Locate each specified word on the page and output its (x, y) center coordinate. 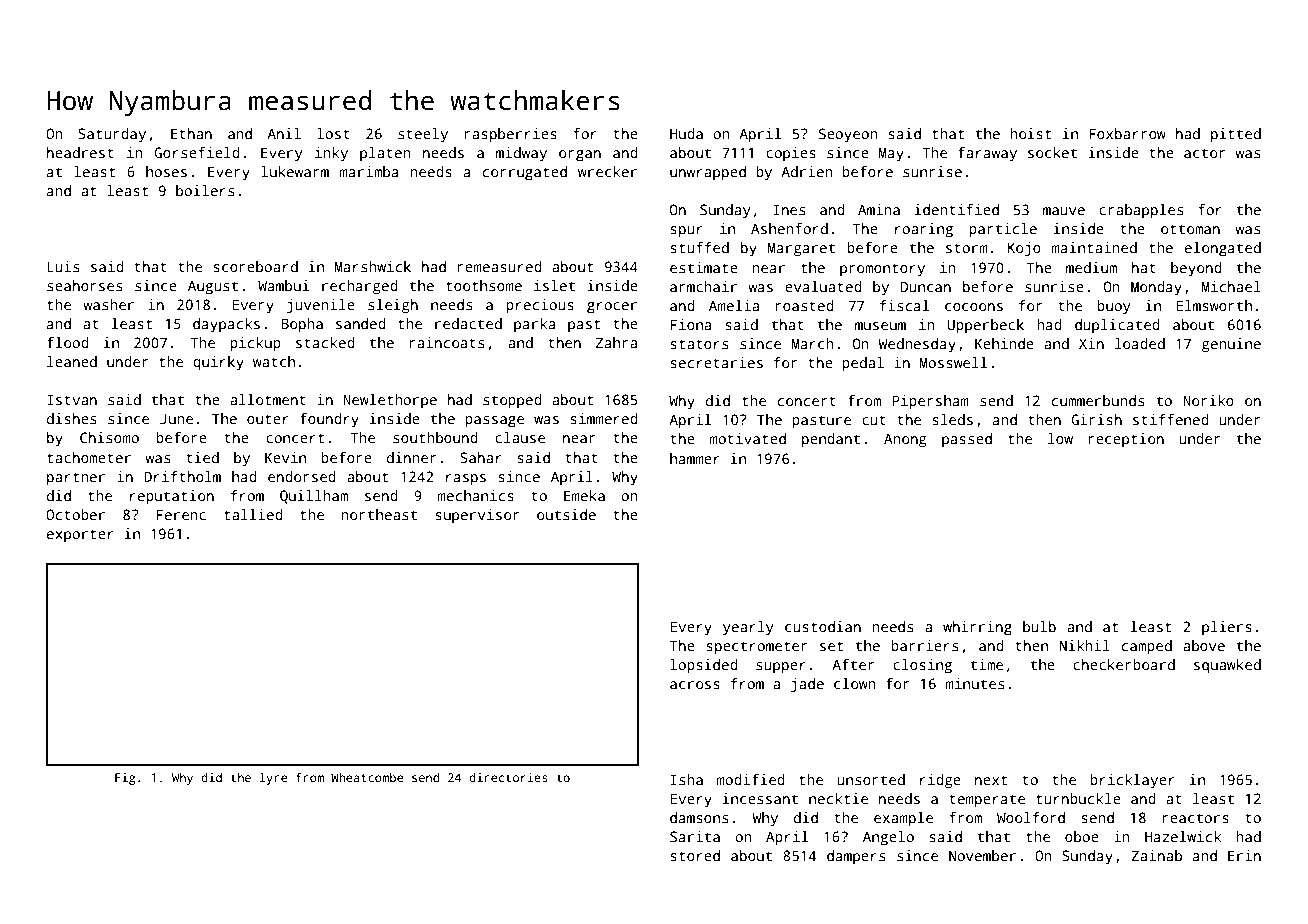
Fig (125, 779)
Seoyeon (848, 135)
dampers (856, 857)
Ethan (191, 133)
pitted (1236, 135)
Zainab (1156, 855)
